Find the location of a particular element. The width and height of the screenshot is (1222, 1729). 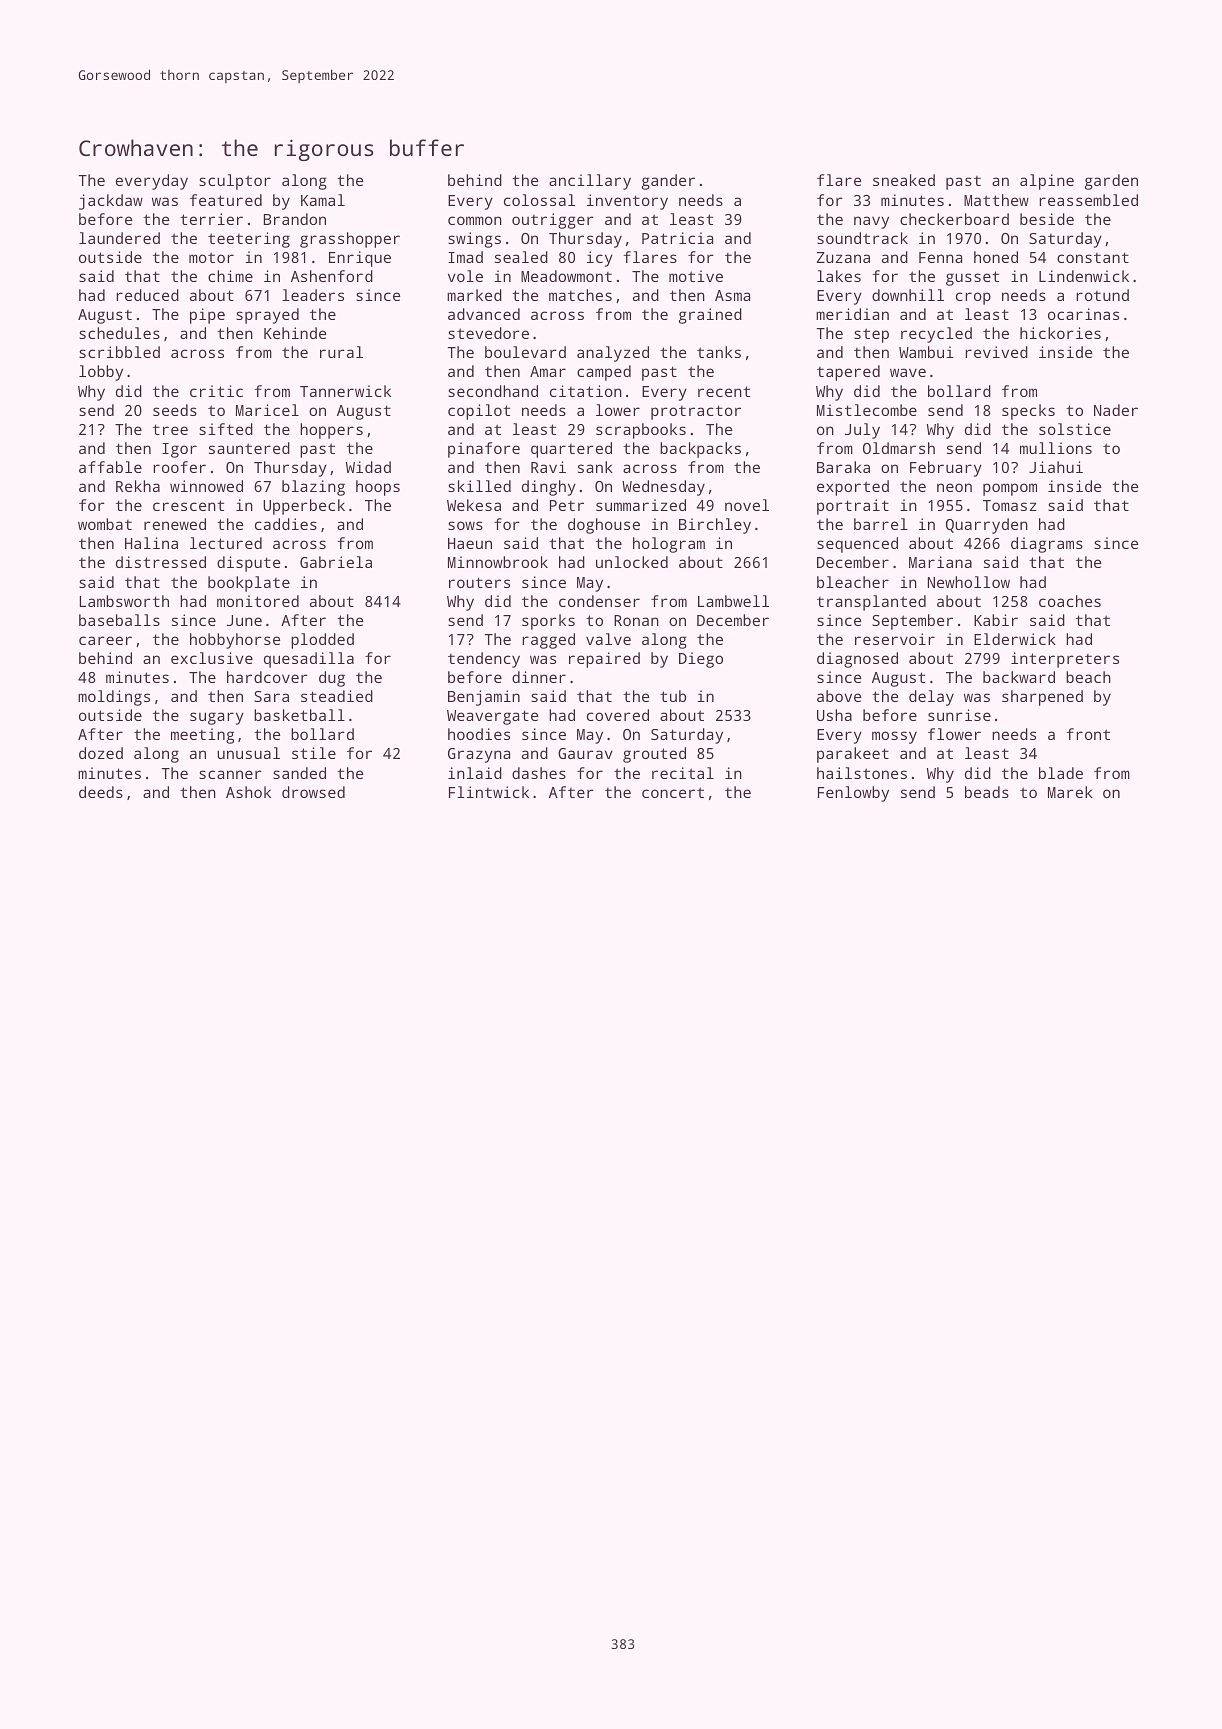

grasshopper is located at coordinates (350, 240).
